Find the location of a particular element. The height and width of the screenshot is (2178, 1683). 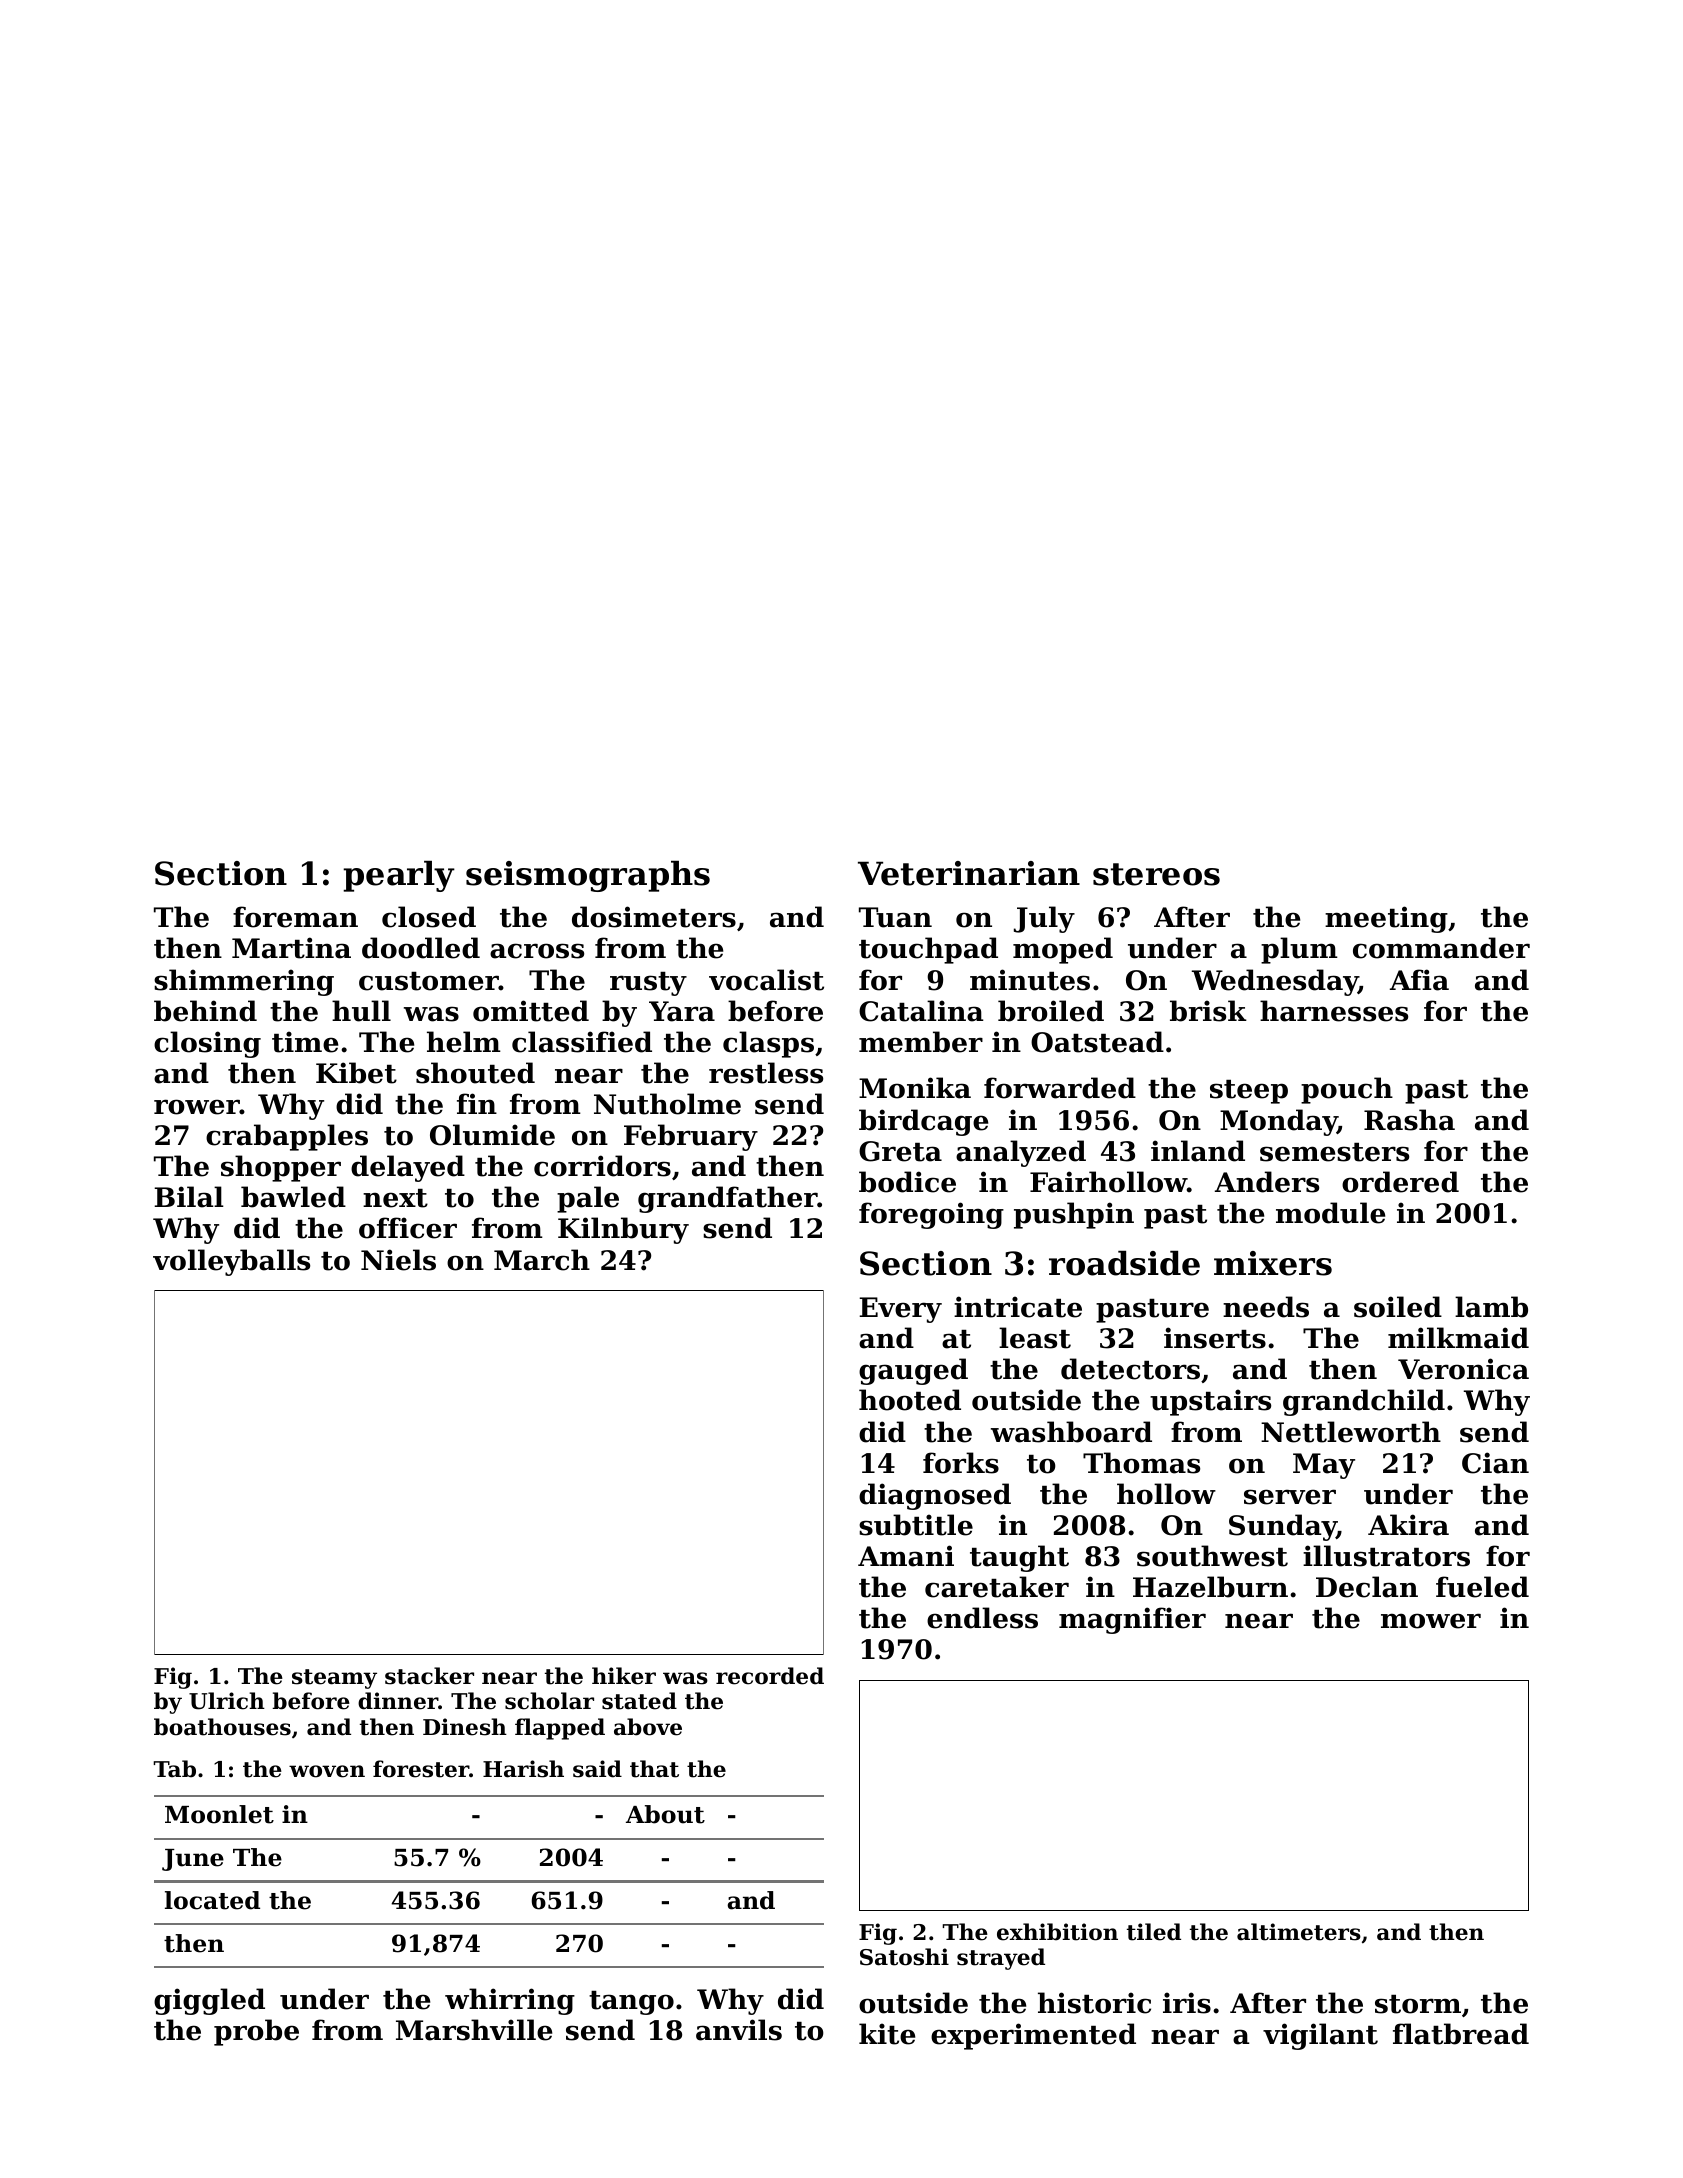

pale is located at coordinates (588, 1199).
